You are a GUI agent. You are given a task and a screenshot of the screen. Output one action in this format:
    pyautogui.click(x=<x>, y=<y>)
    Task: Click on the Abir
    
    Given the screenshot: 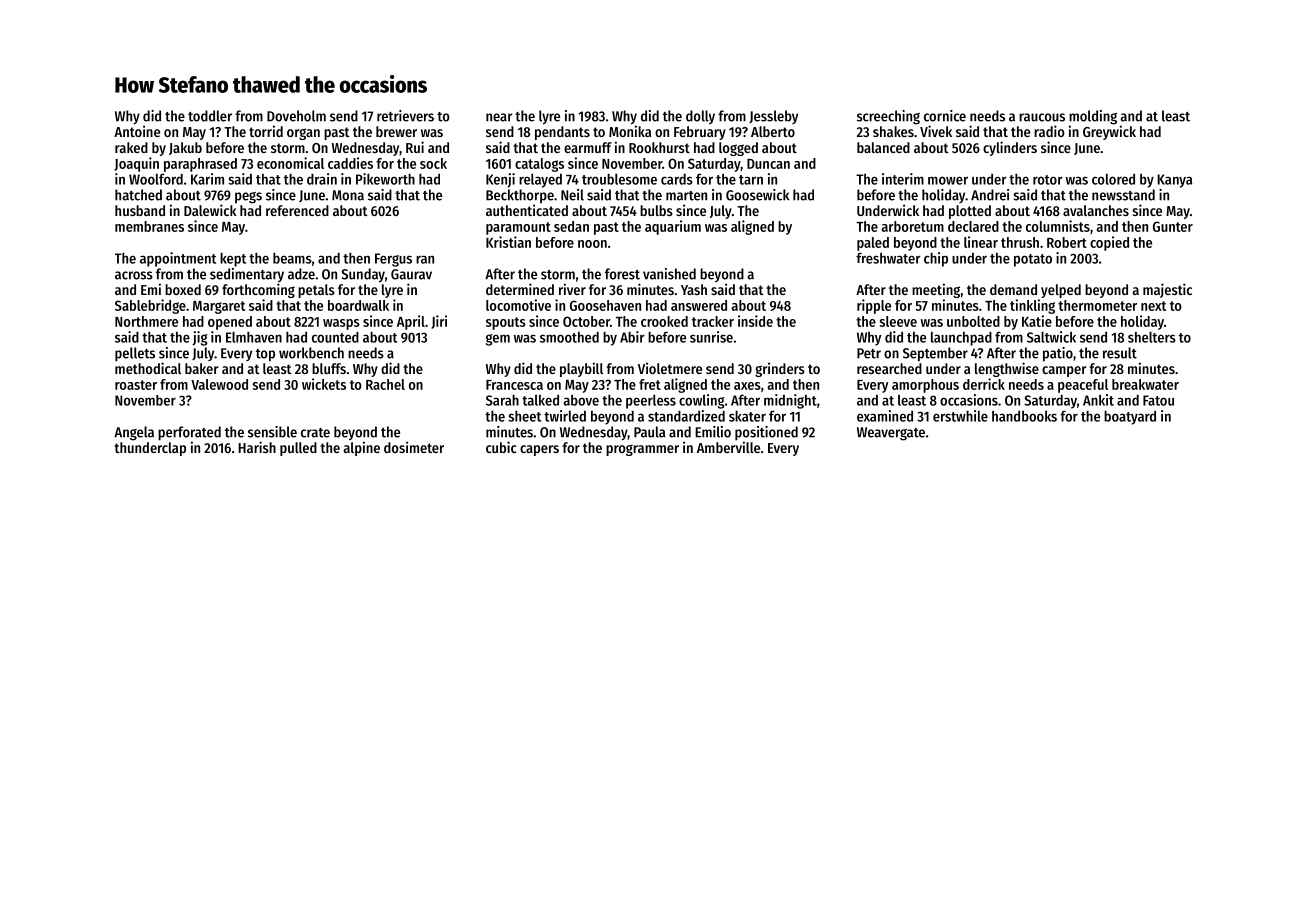 What is the action you would take?
    pyautogui.click(x=632, y=337)
